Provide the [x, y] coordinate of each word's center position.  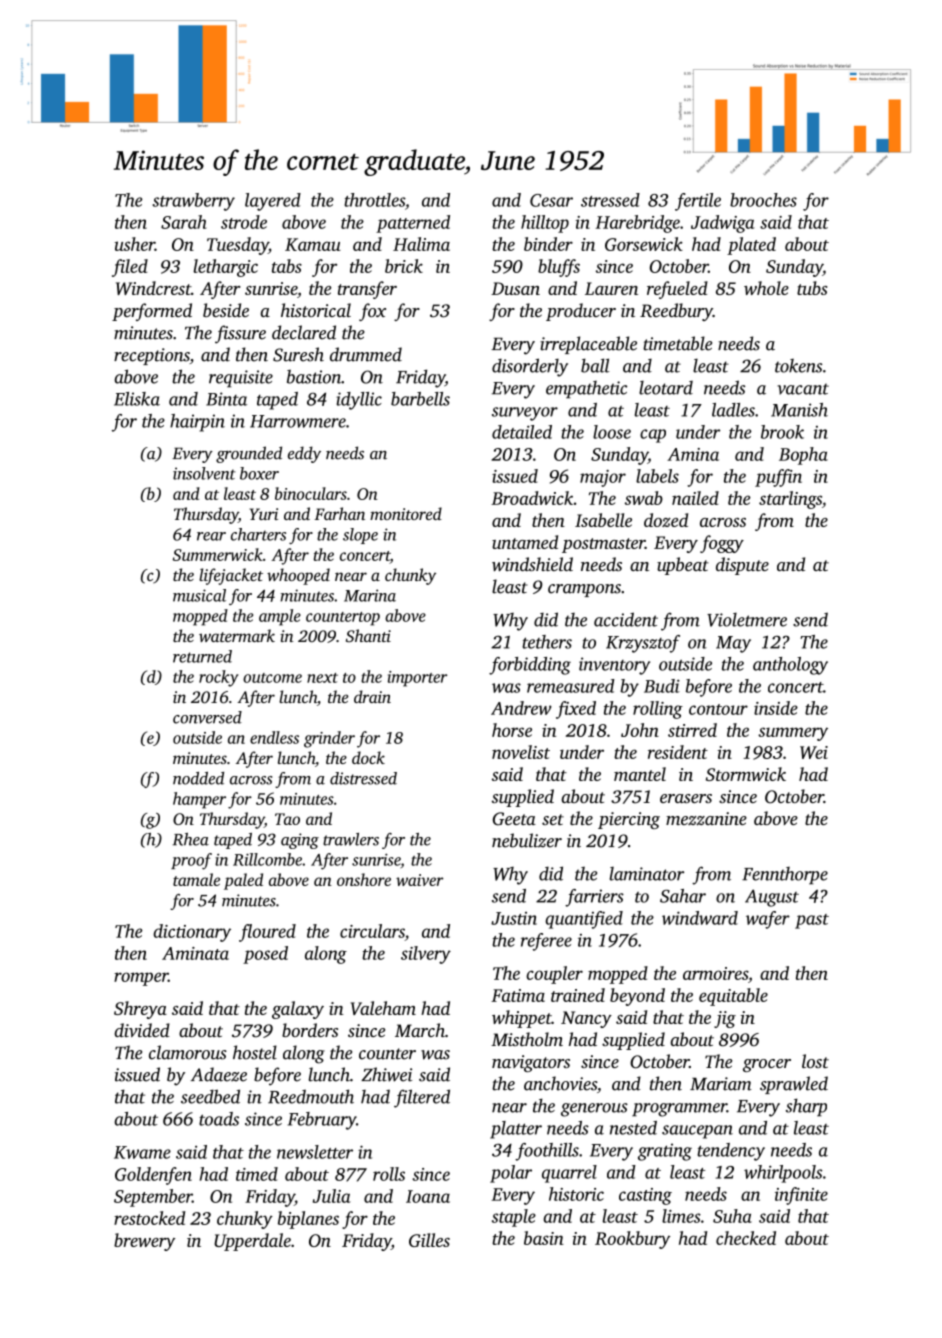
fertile [698, 202]
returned [202, 656]
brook [782, 432]
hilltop [545, 224]
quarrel [569, 1174]
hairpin [197, 423]
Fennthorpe [785, 876]
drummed [366, 354]
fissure [240, 334]
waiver [420, 880]
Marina [370, 595]
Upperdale [252, 1242]
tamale [196, 879]
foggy [722, 544]
